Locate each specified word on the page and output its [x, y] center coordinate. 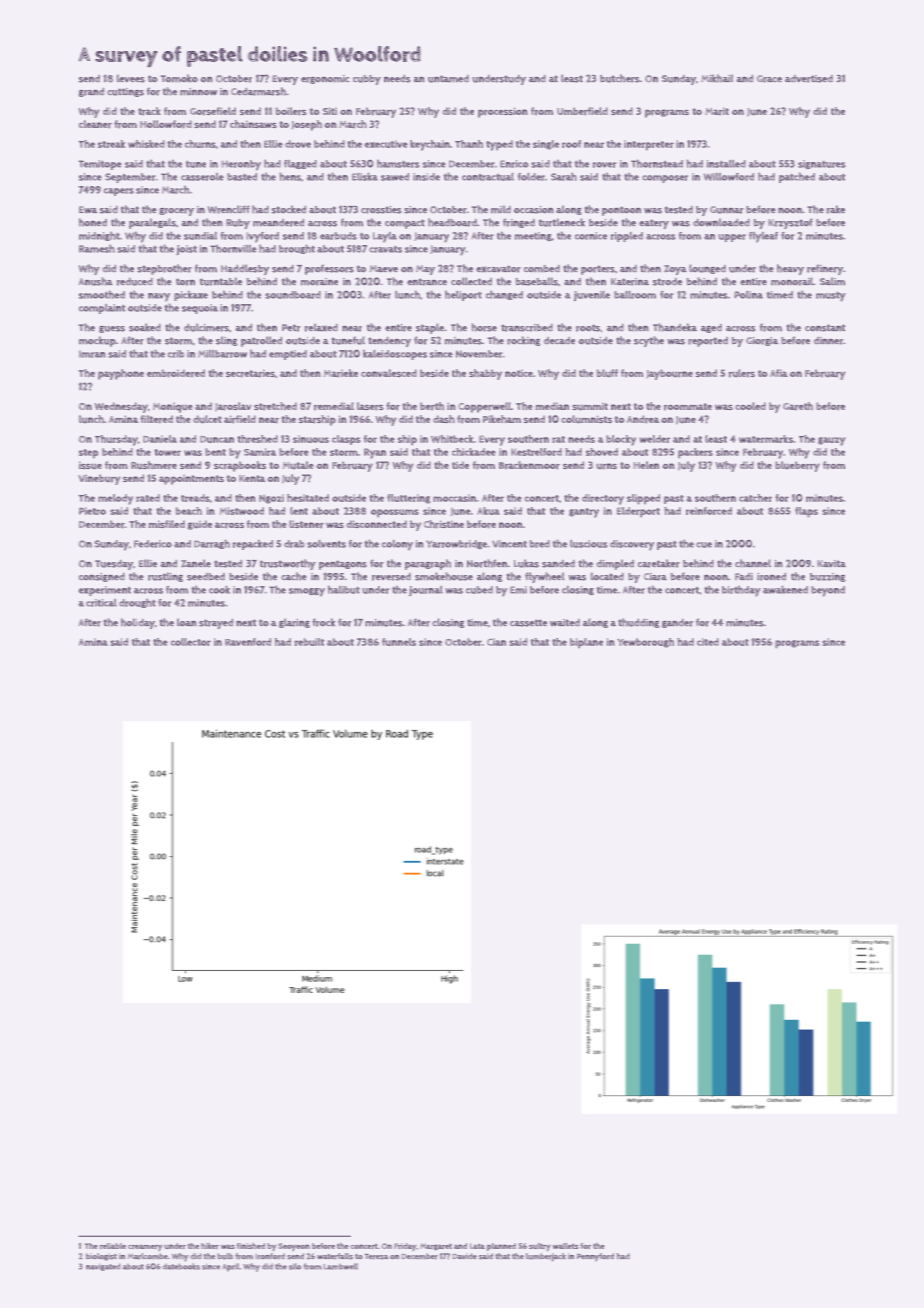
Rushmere [154, 465]
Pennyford [595, 1257]
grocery [176, 212]
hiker [210, 1246]
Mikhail [717, 78]
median [552, 406]
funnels [399, 642]
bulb [225, 1256]
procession [503, 112]
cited [708, 642]
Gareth [798, 406]
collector [191, 642]
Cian [496, 642]
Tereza [376, 1257]
